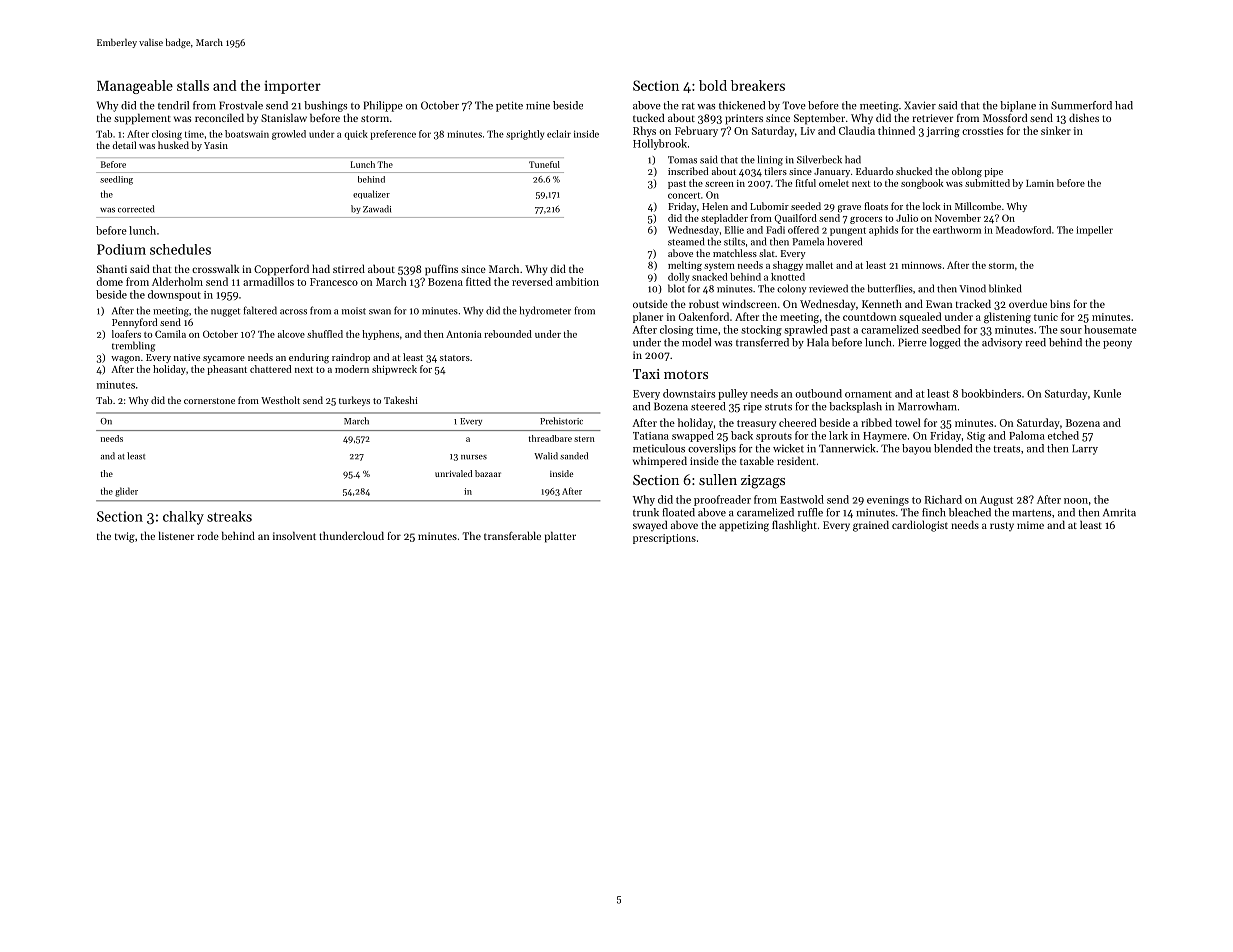  Describe the element at coordinates (907, 422) in the screenshot. I see `towel` at that location.
